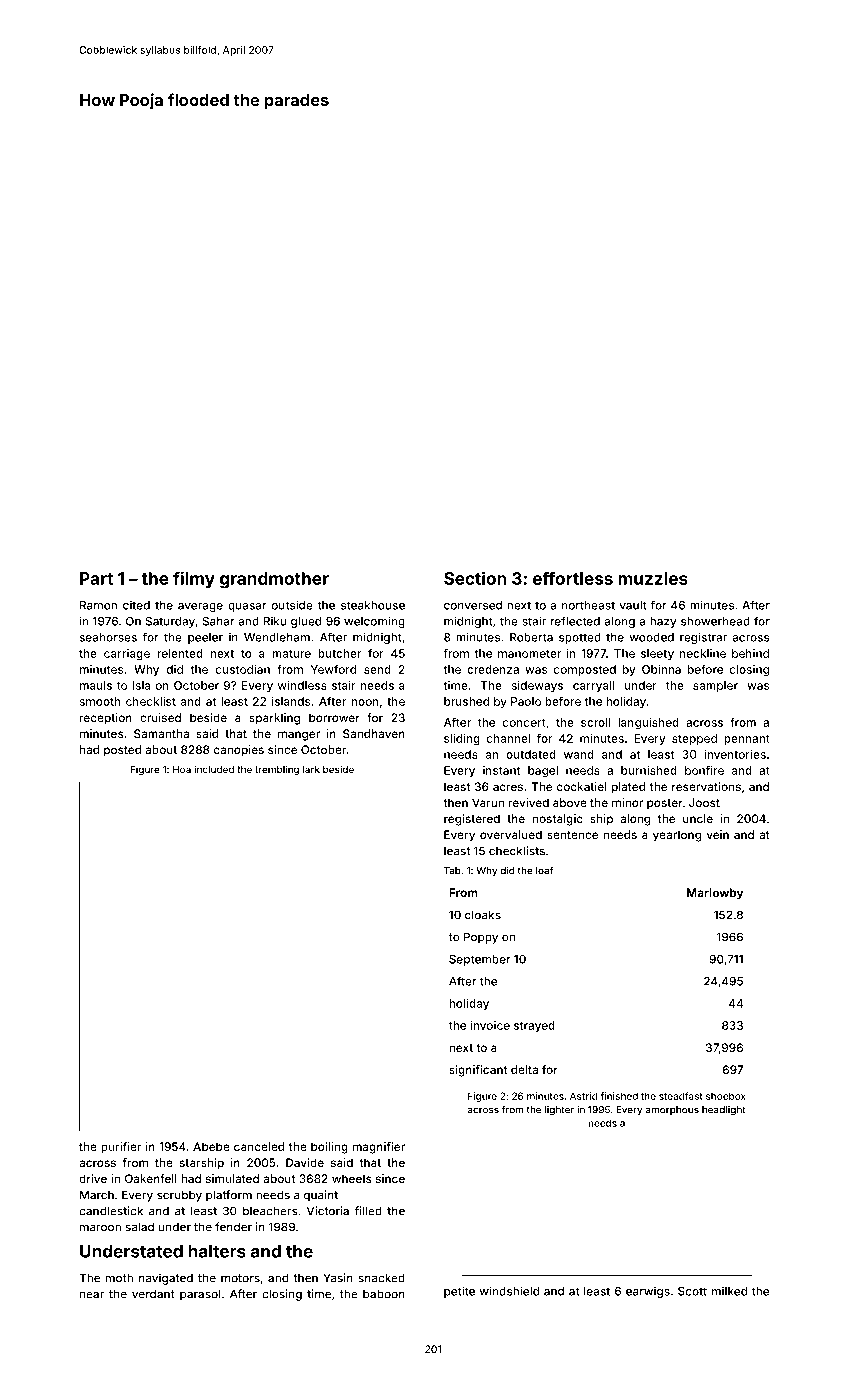 The width and height of the screenshot is (849, 1400). Describe the element at coordinates (627, 802) in the screenshot. I see `minor` at that location.
